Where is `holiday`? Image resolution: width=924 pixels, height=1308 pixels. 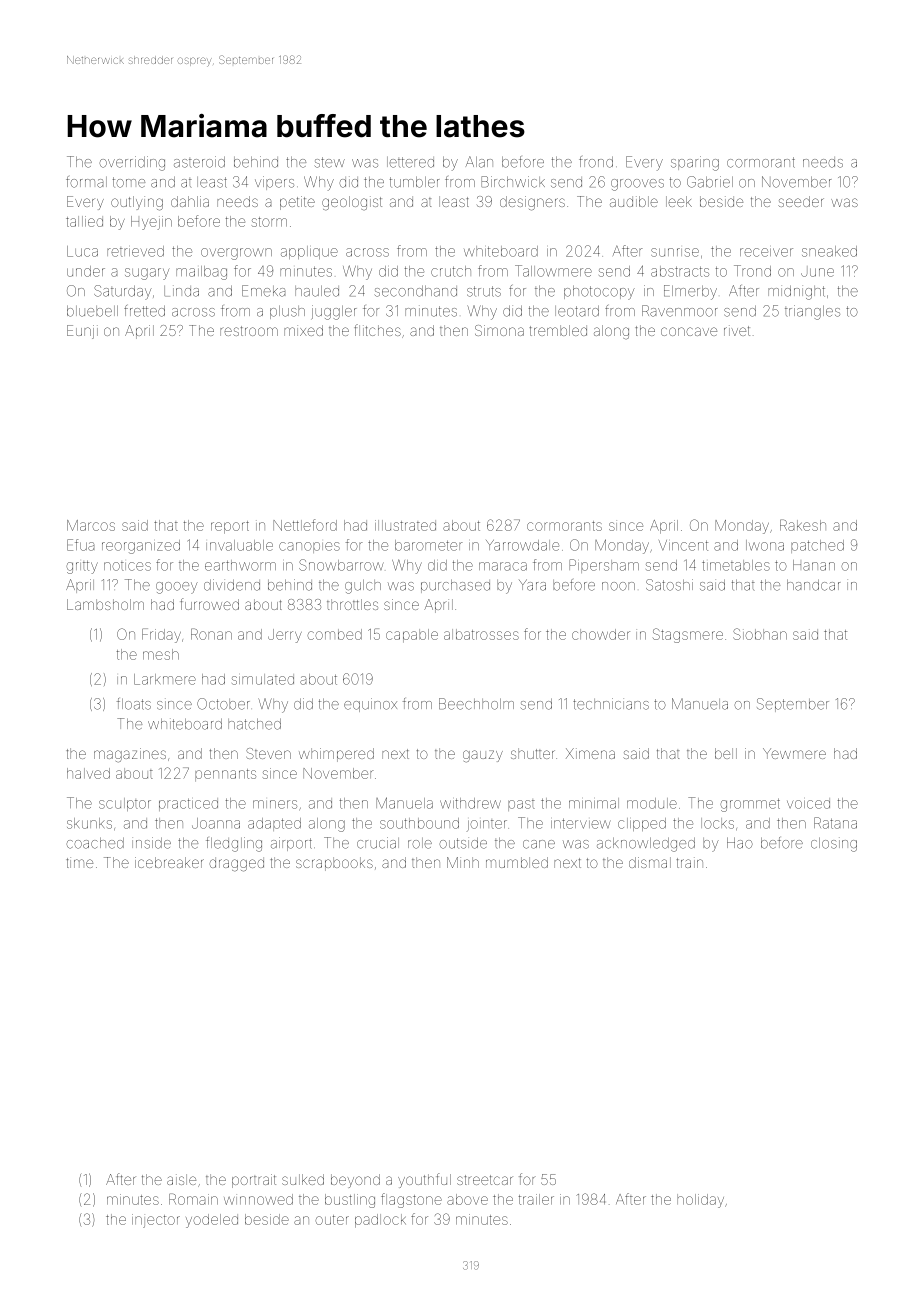 holiday is located at coordinates (700, 1201).
